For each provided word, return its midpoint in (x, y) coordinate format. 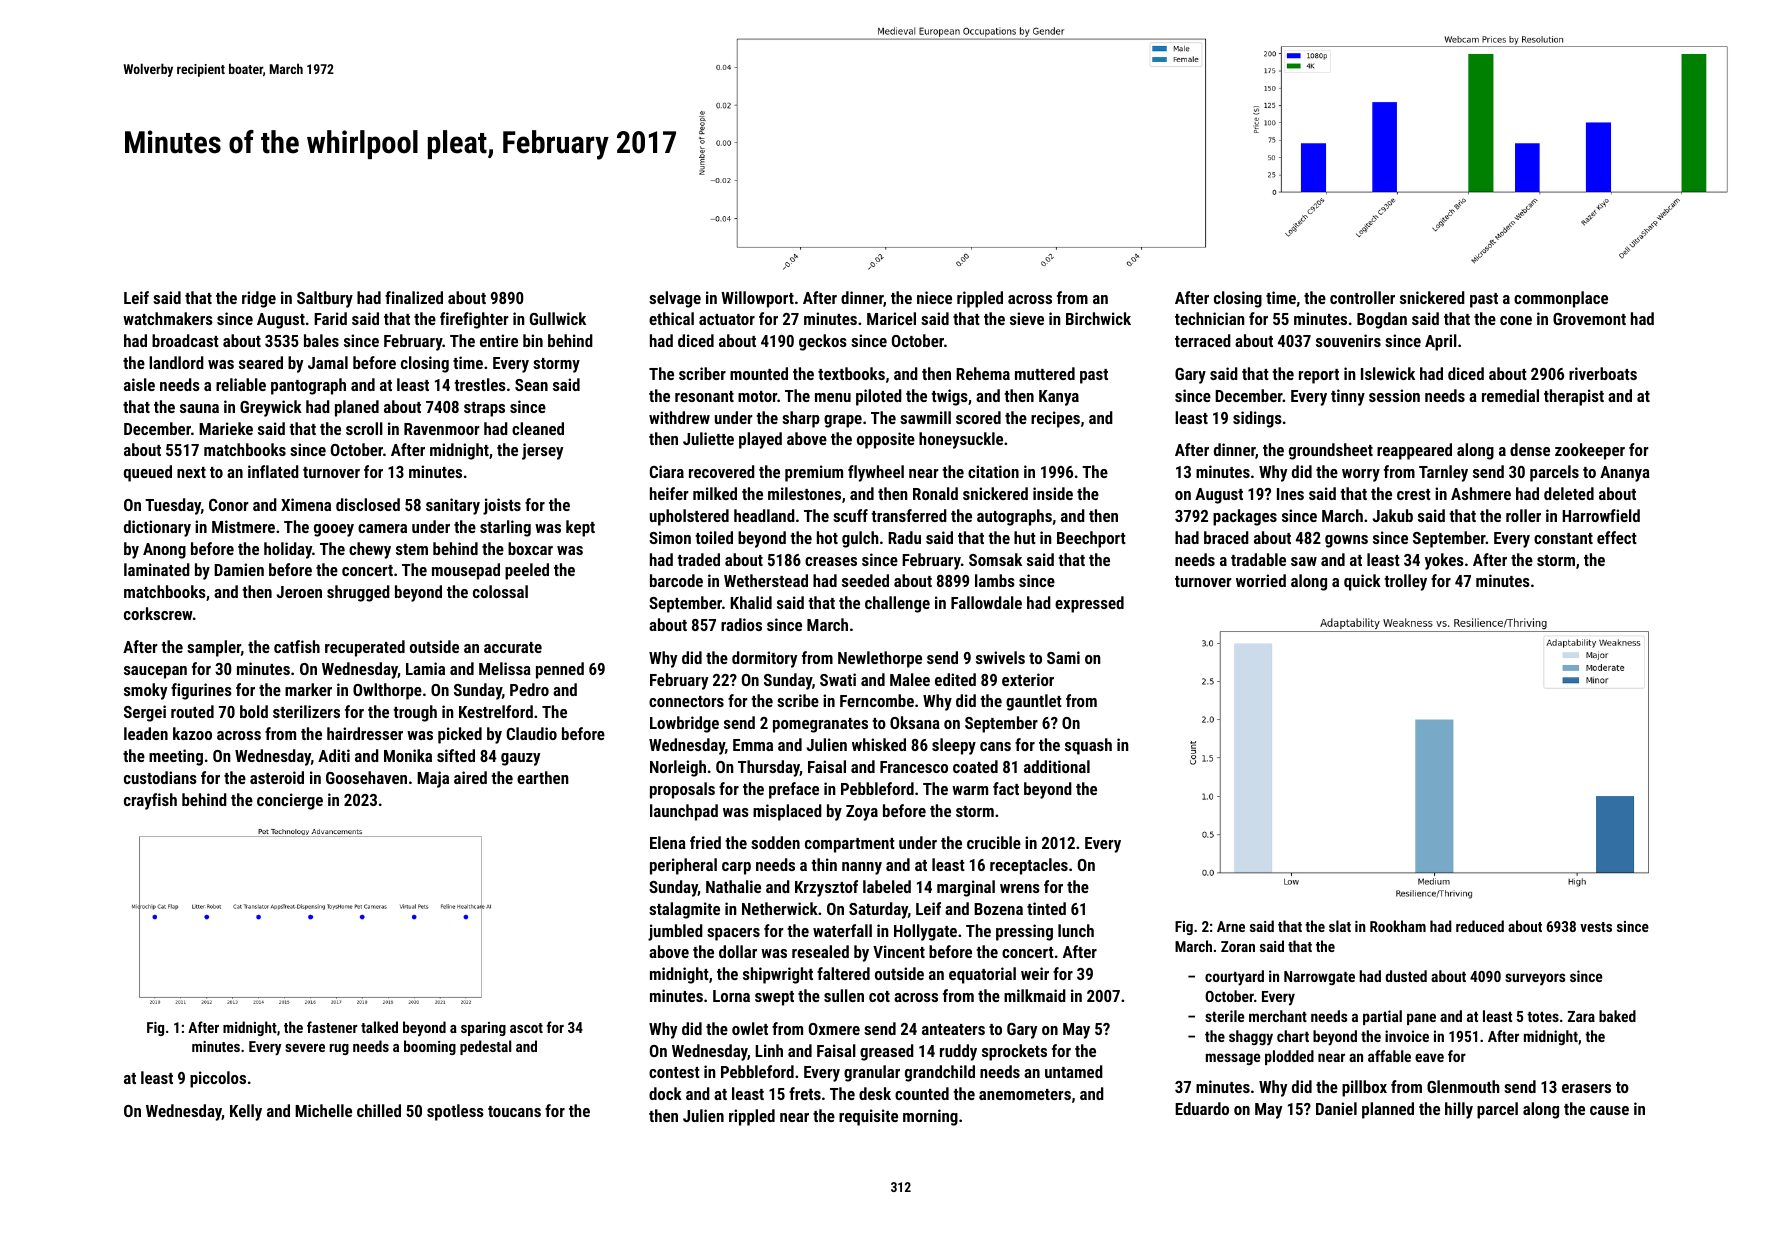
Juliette (708, 438)
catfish (297, 646)
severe (305, 1048)
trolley (1405, 582)
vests (1596, 927)
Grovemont (1589, 319)
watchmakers (168, 318)
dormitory (764, 659)
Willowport (757, 299)
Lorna (731, 996)
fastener (332, 1027)
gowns (1346, 541)
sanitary (453, 506)
